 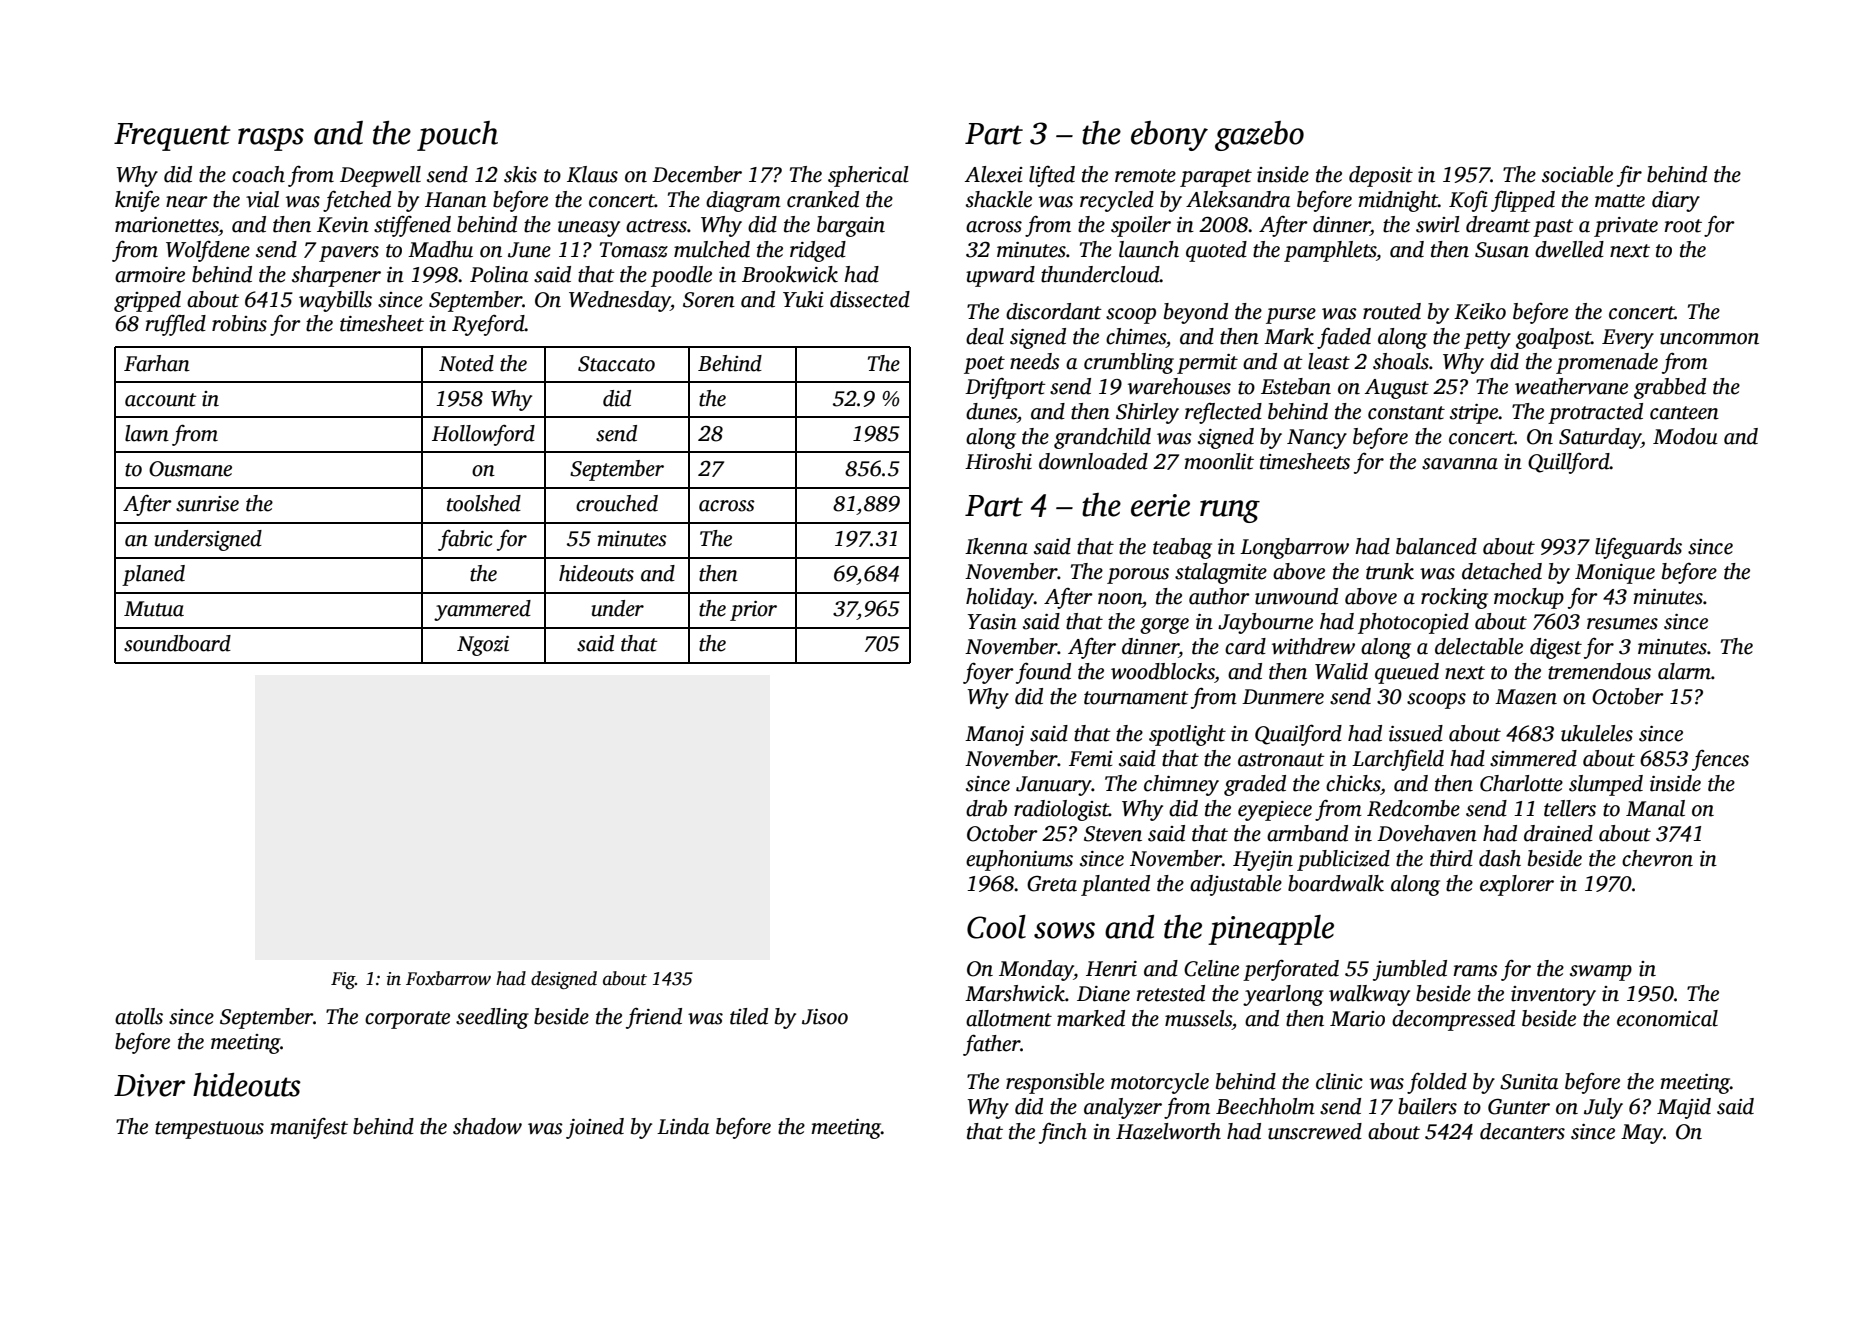 What do you see at coordinates (1642, 1134) in the document?
I see `May` at bounding box center [1642, 1134].
